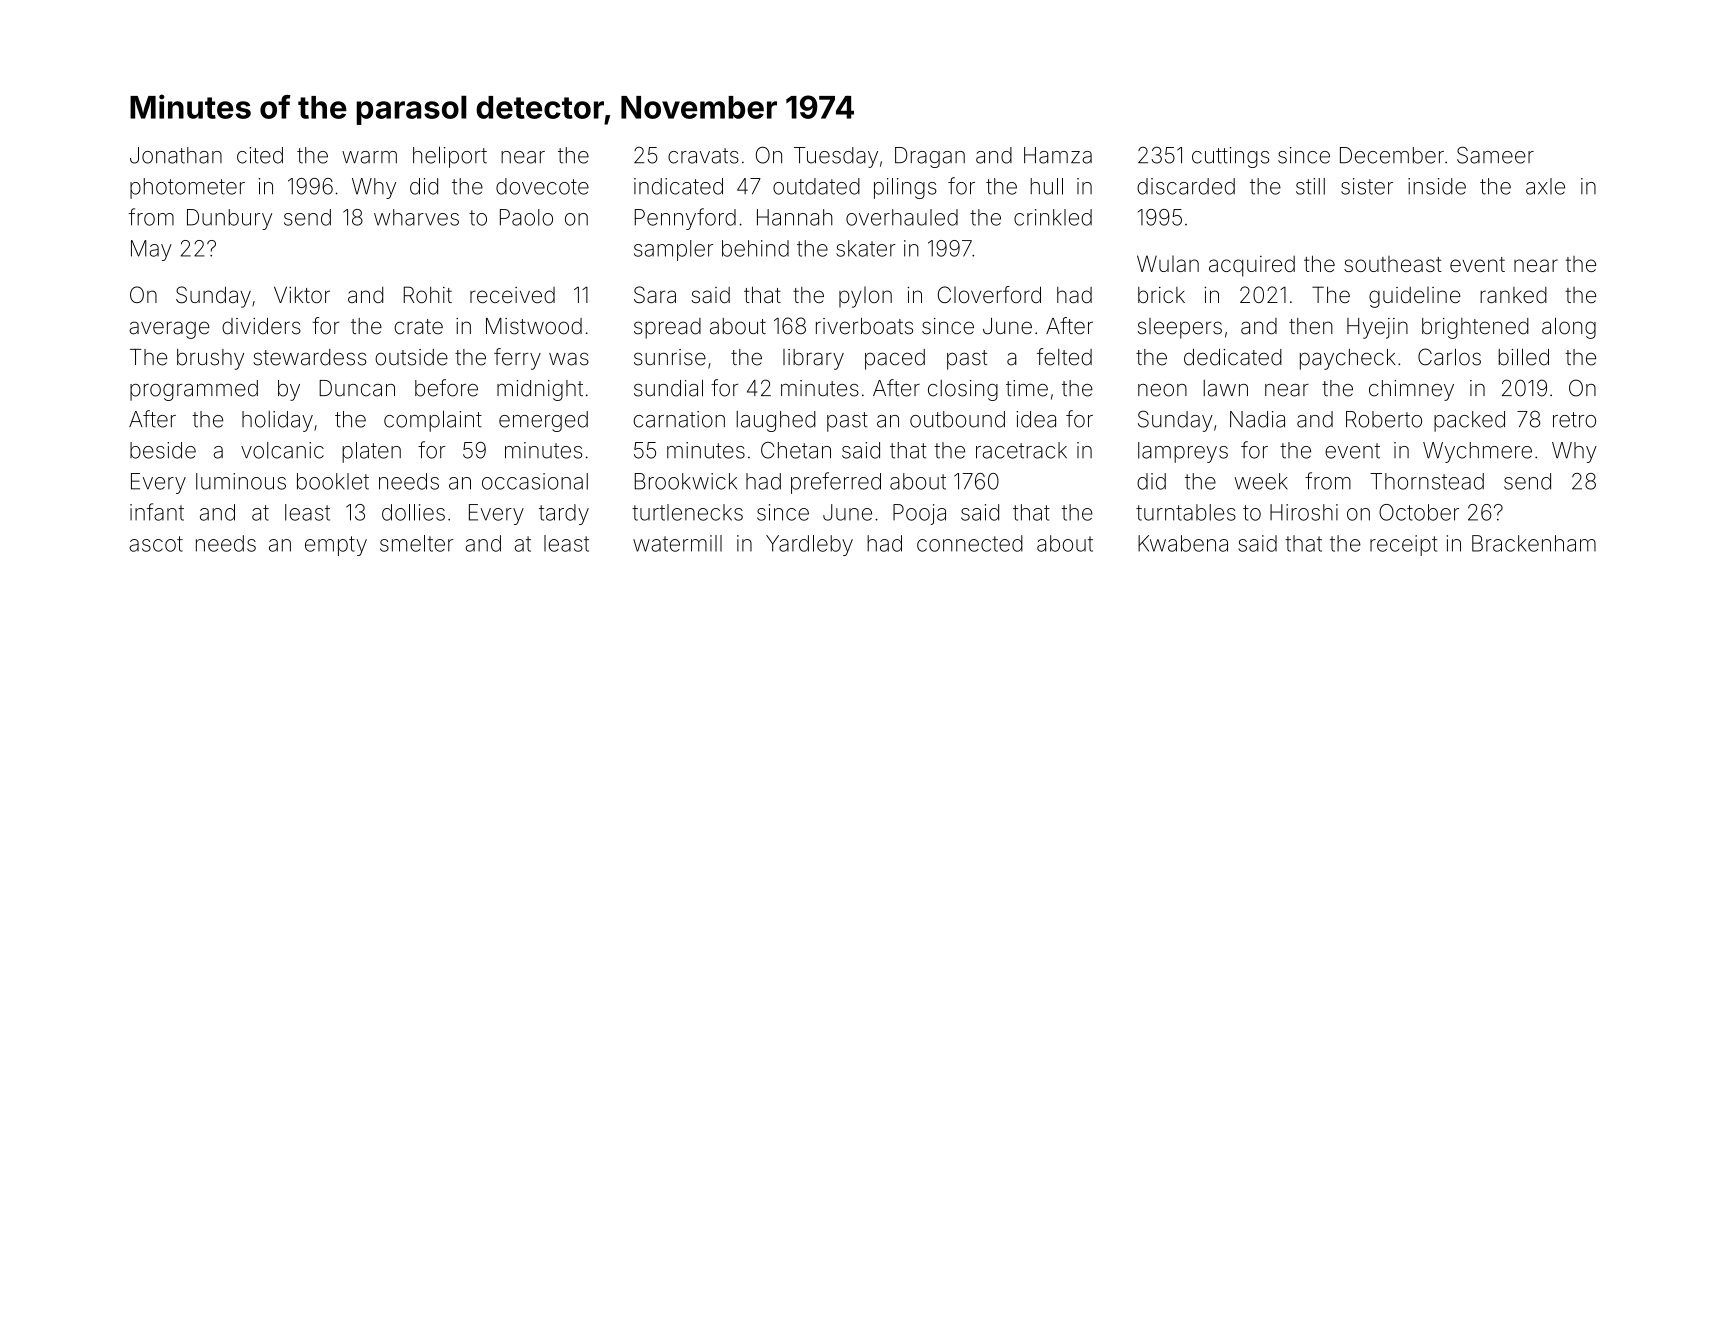 Image resolution: width=1726 pixels, height=1334 pixels. What do you see at coordinates (176, 155) in the page?
I see `Jonathan` at bounding box center [176, 155].
